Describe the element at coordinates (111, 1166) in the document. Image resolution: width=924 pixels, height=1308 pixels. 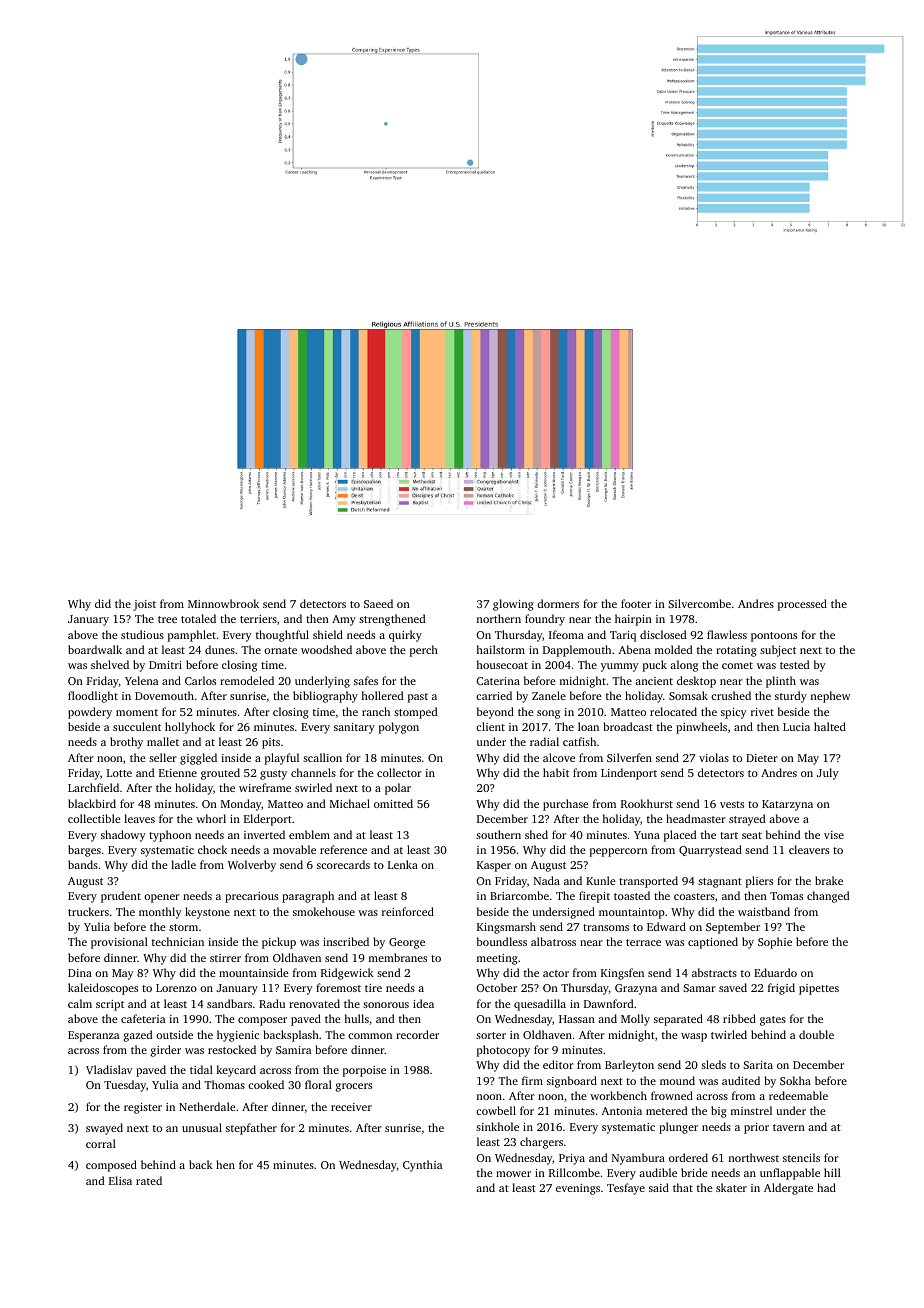
I see `composed` at that location.
